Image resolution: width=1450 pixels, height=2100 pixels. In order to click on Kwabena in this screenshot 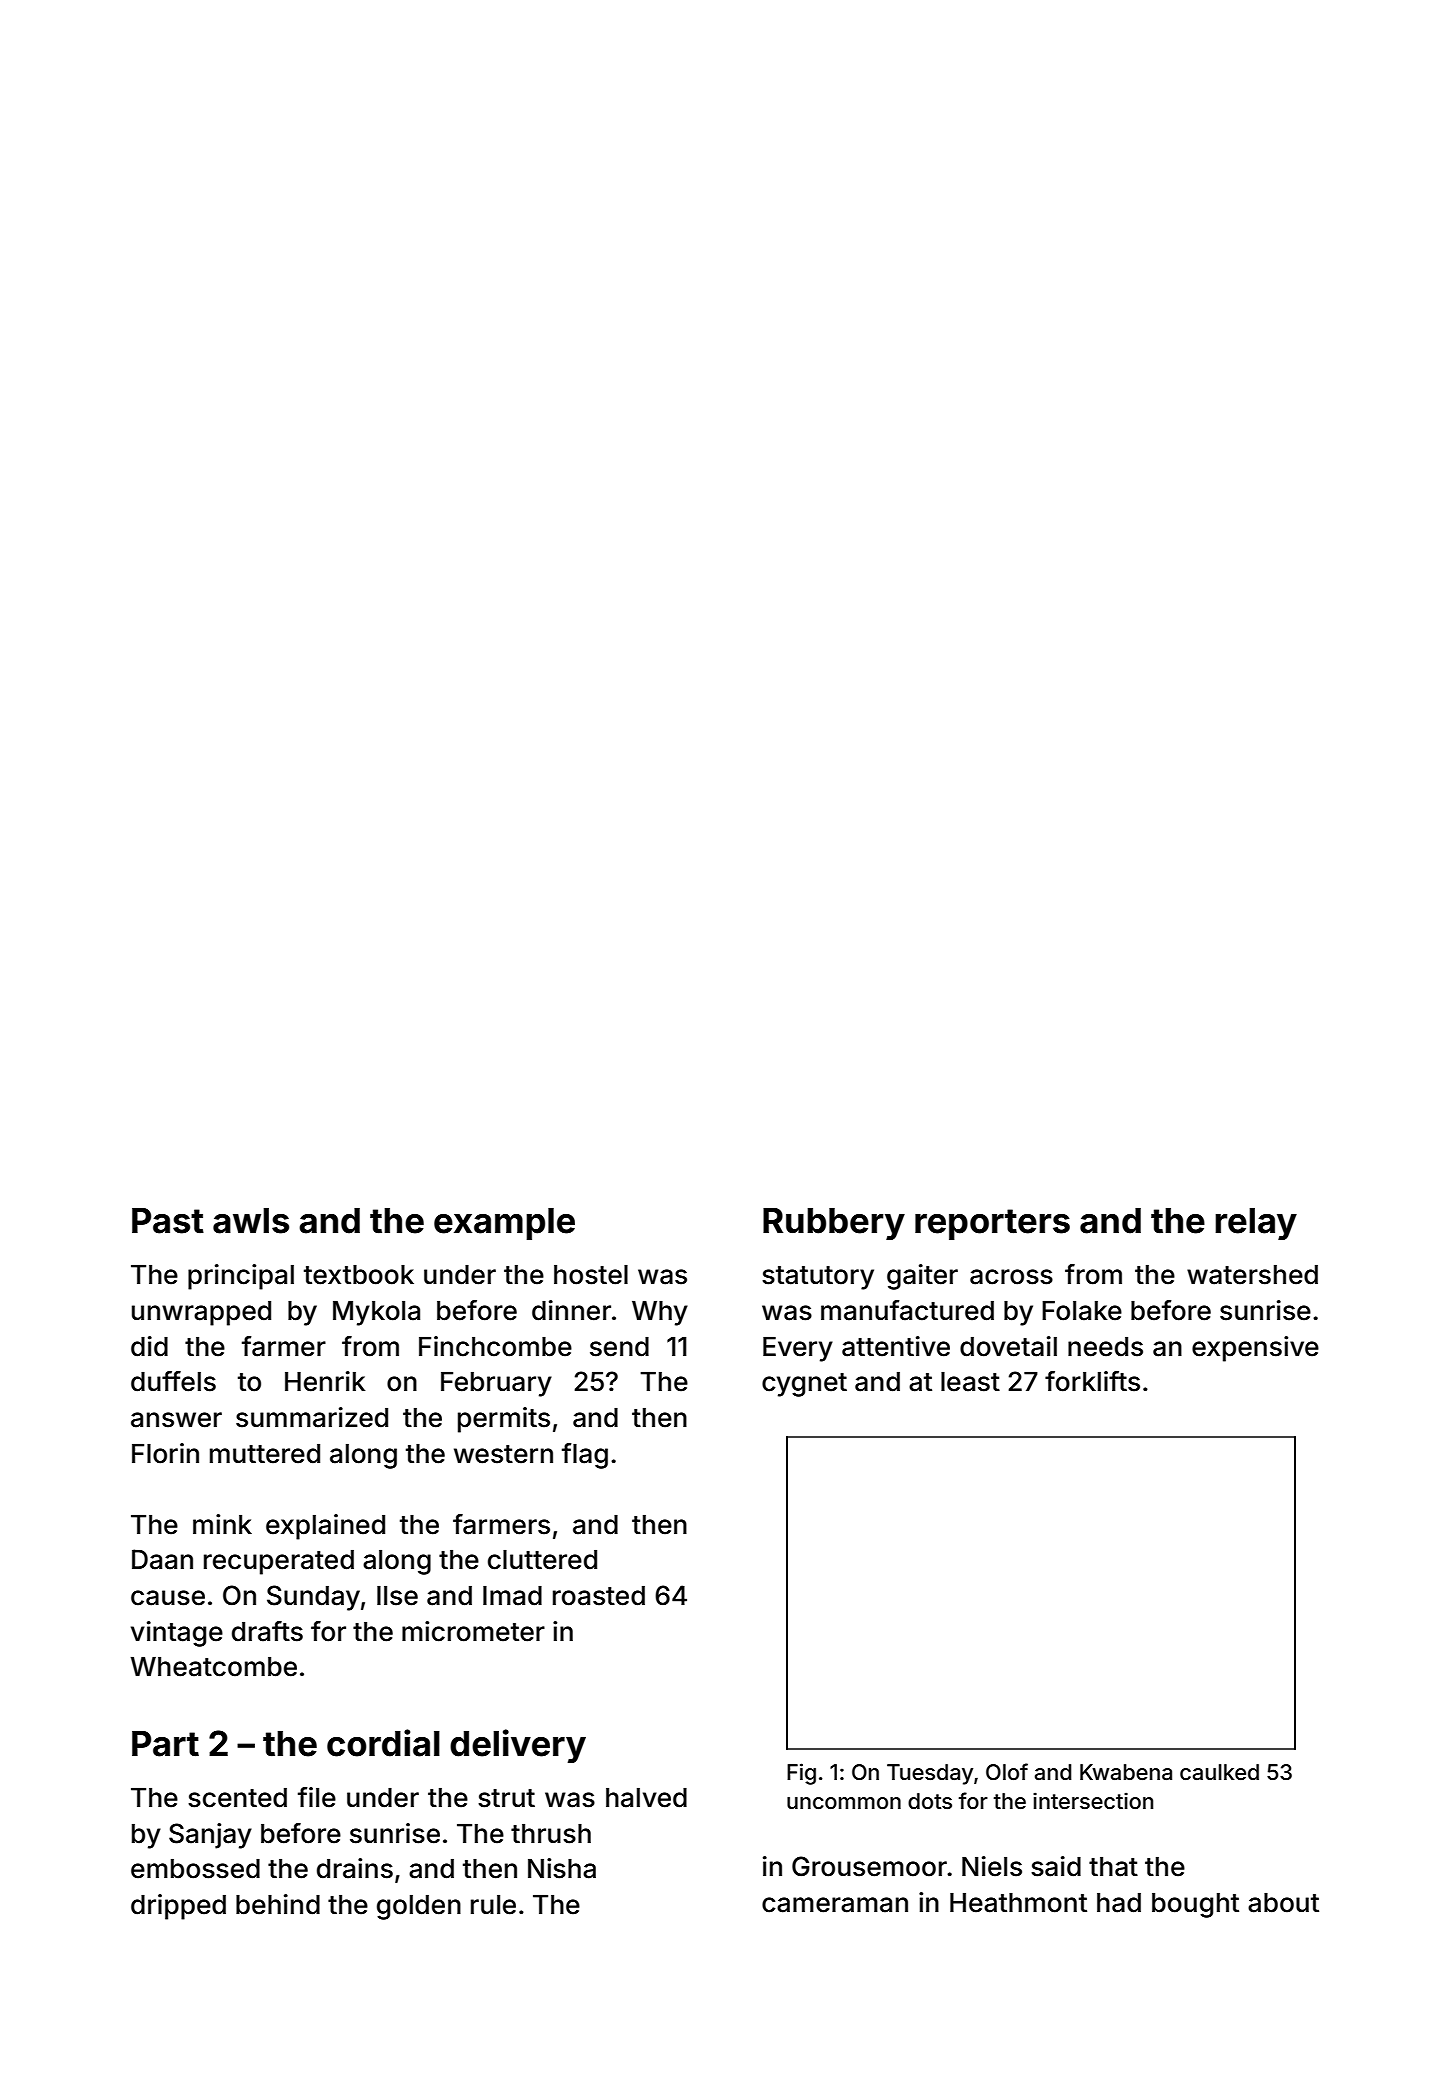, I will do `click(1126, 1772)`.
